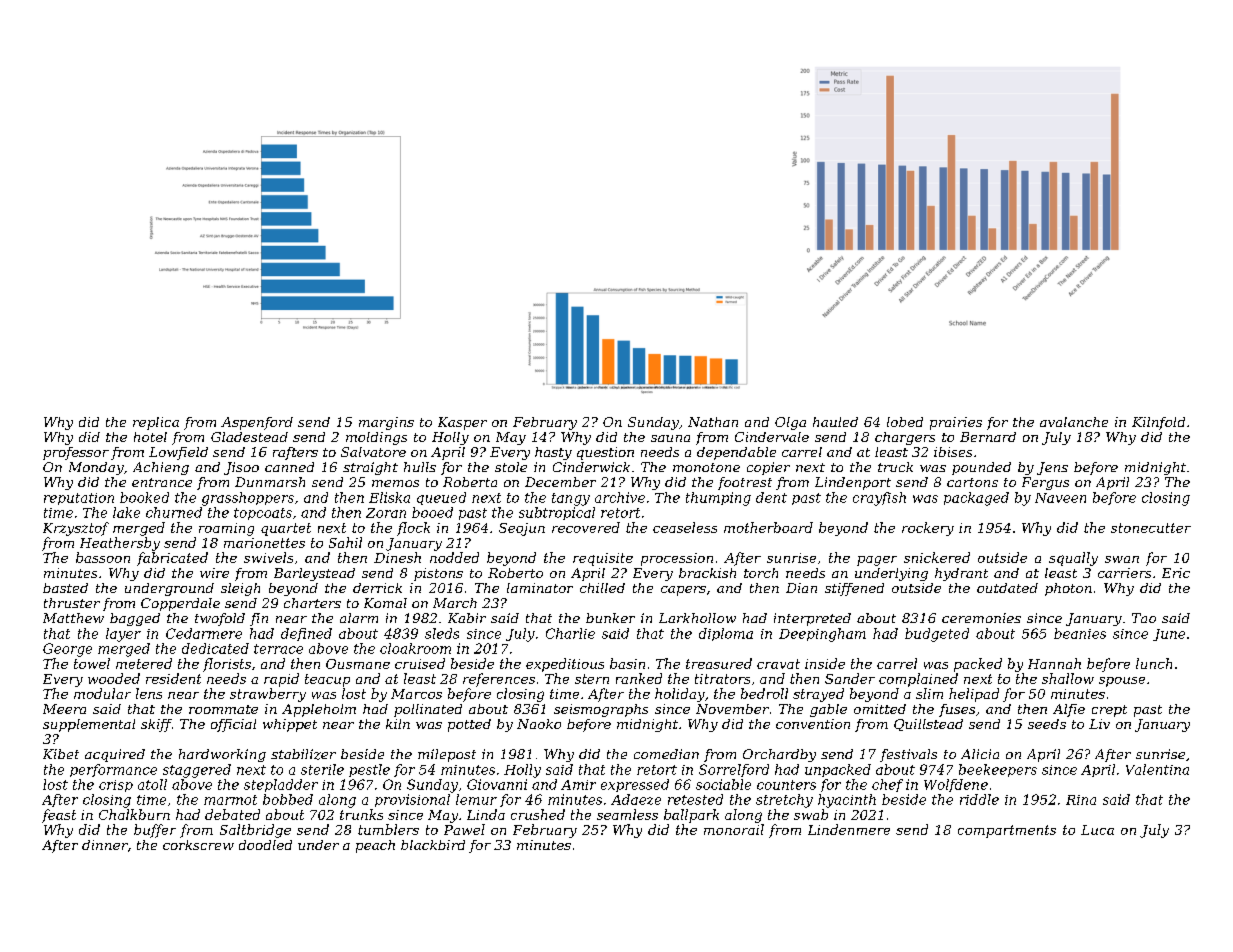 The image size is (1233, 952). Describe the element at coordinates (497, 784) in the document. I see `Giovanni` at that location.
